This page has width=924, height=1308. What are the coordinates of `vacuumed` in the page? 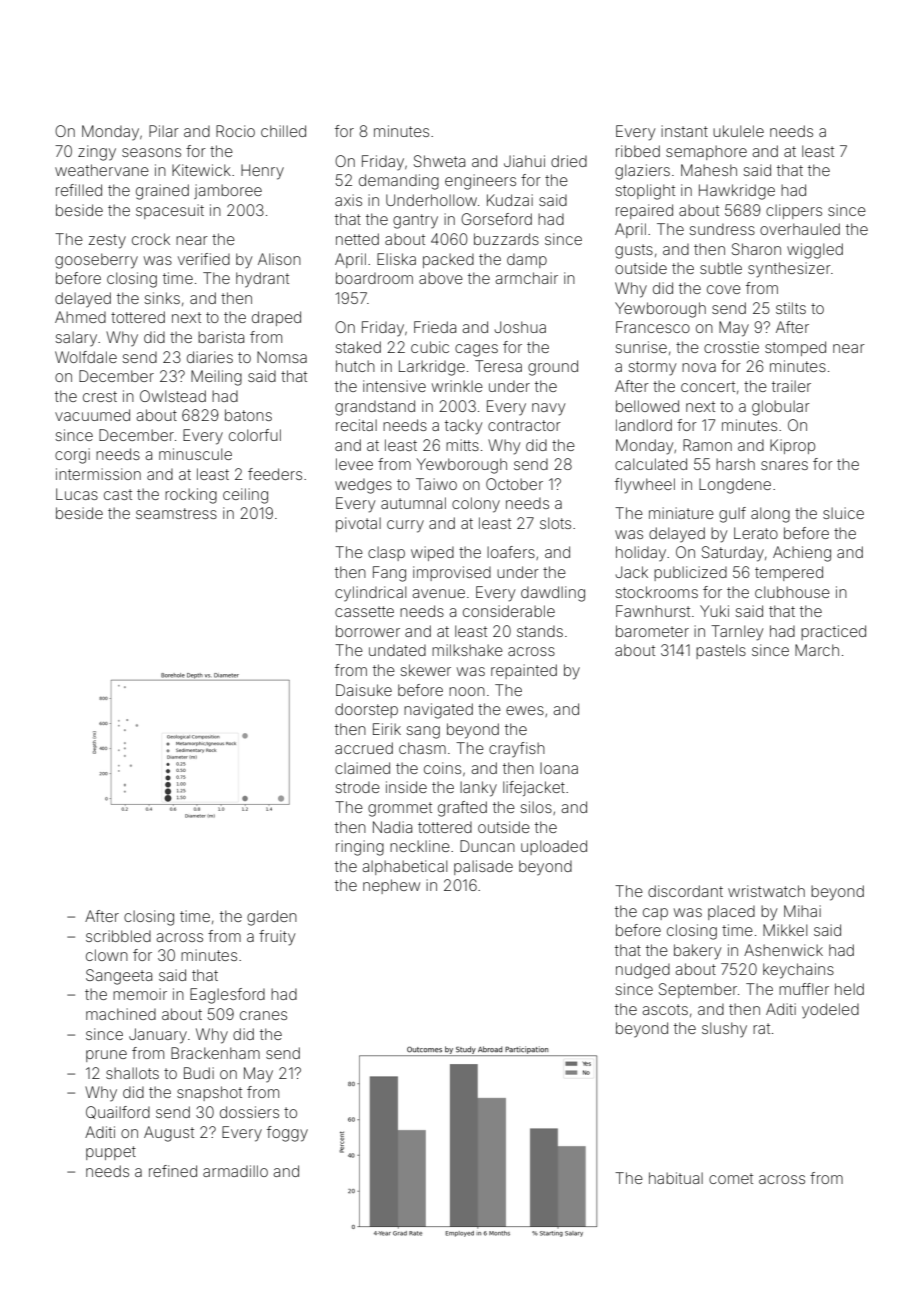 It's located at (92, 415).
